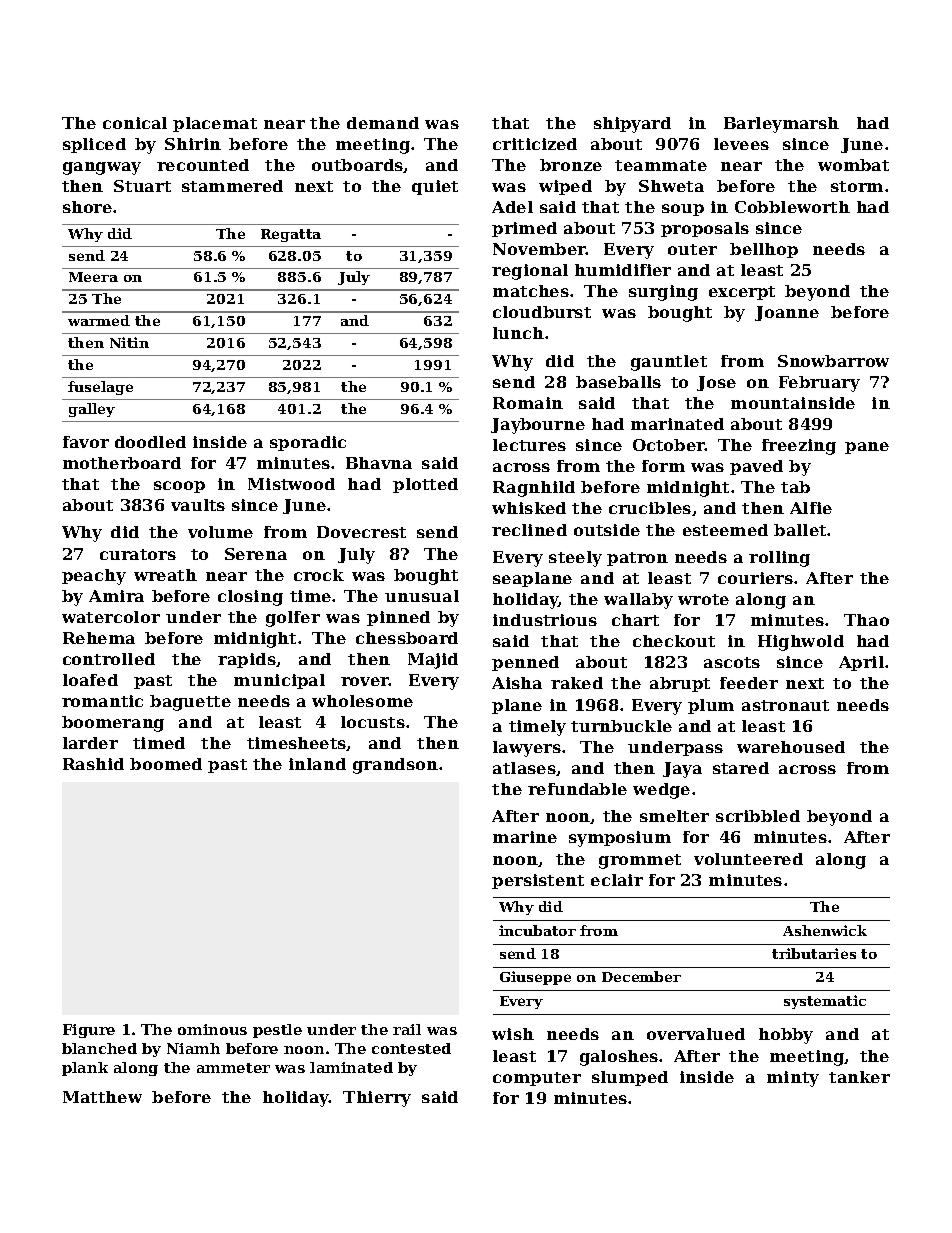  I want to click on bronze, so click(571, 165).
